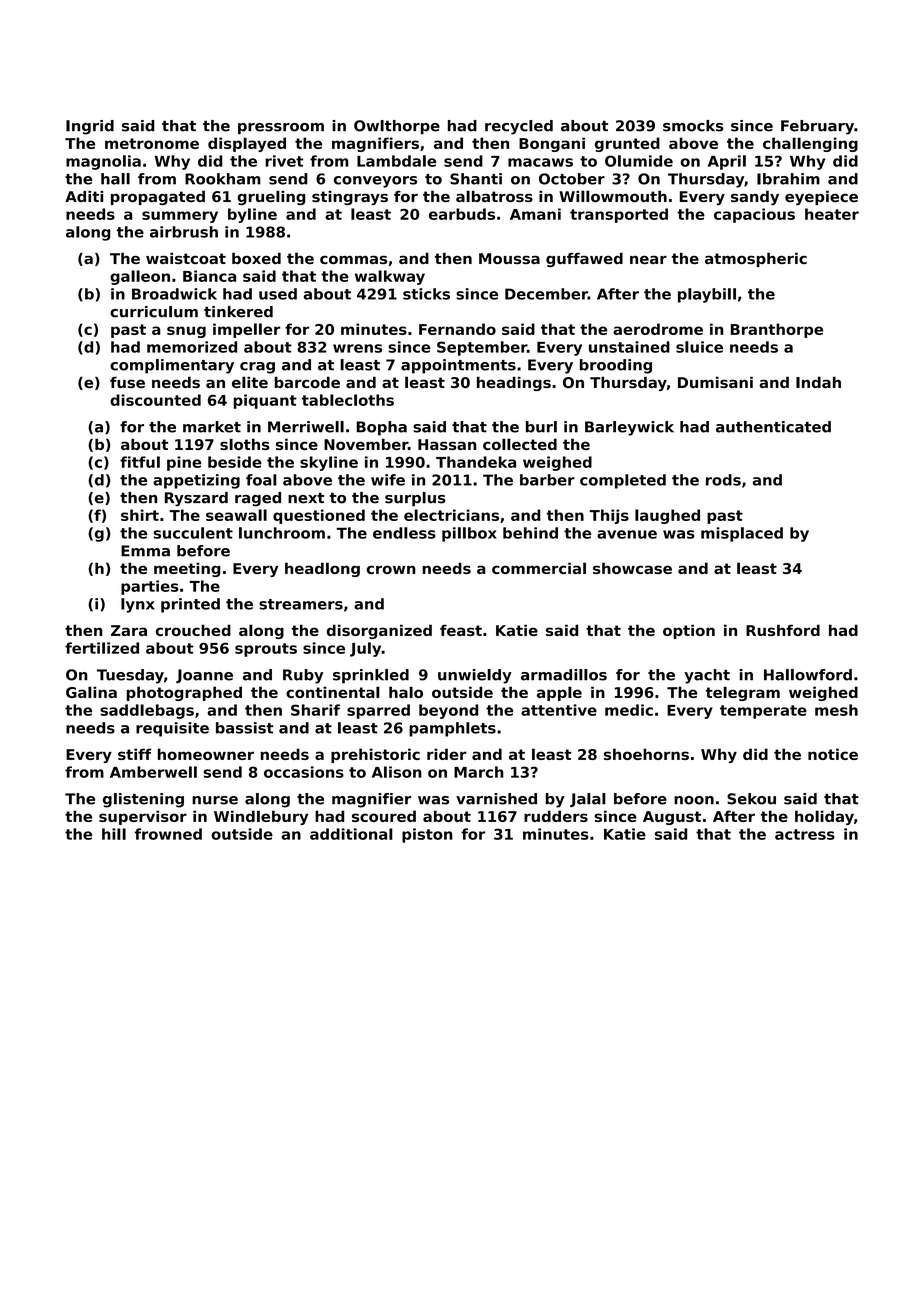 Image resolution: width=924 pixels, height=1308 pixels. I want to click on Aditi, so click(84, 196).
